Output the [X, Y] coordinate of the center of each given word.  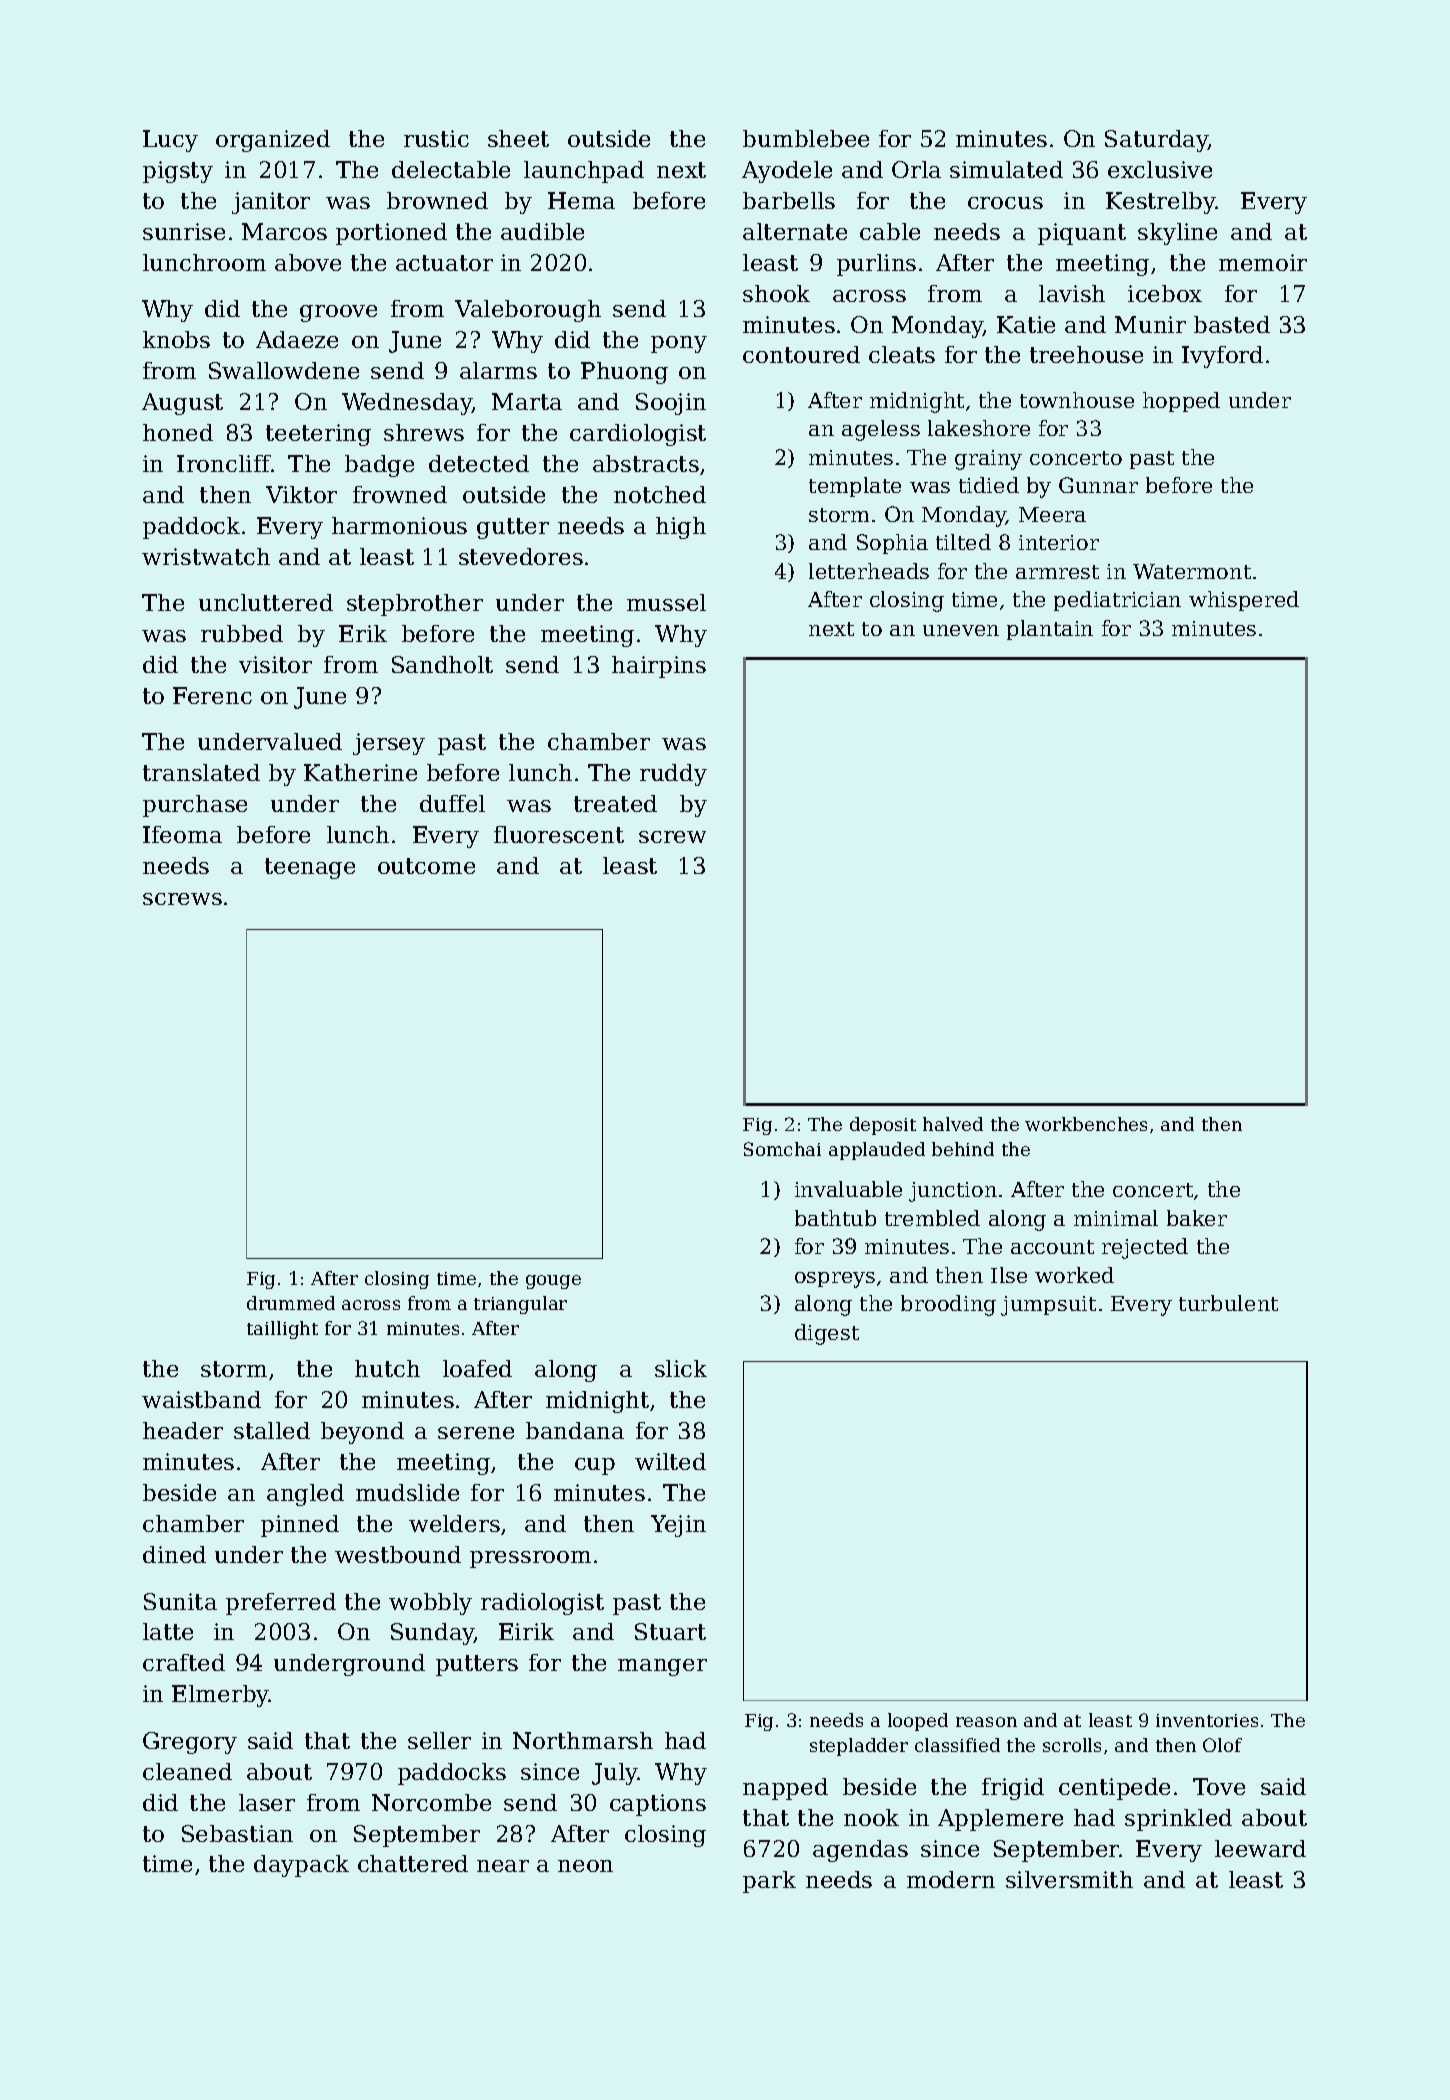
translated [201, 772]
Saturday [1156, 141]
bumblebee [806, 138]
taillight [282, 1330]
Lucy [170, 141]
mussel [666, 602]
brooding [948, 1305]
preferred [281, 1604]
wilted [670, 1461]
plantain [1050, 630]
